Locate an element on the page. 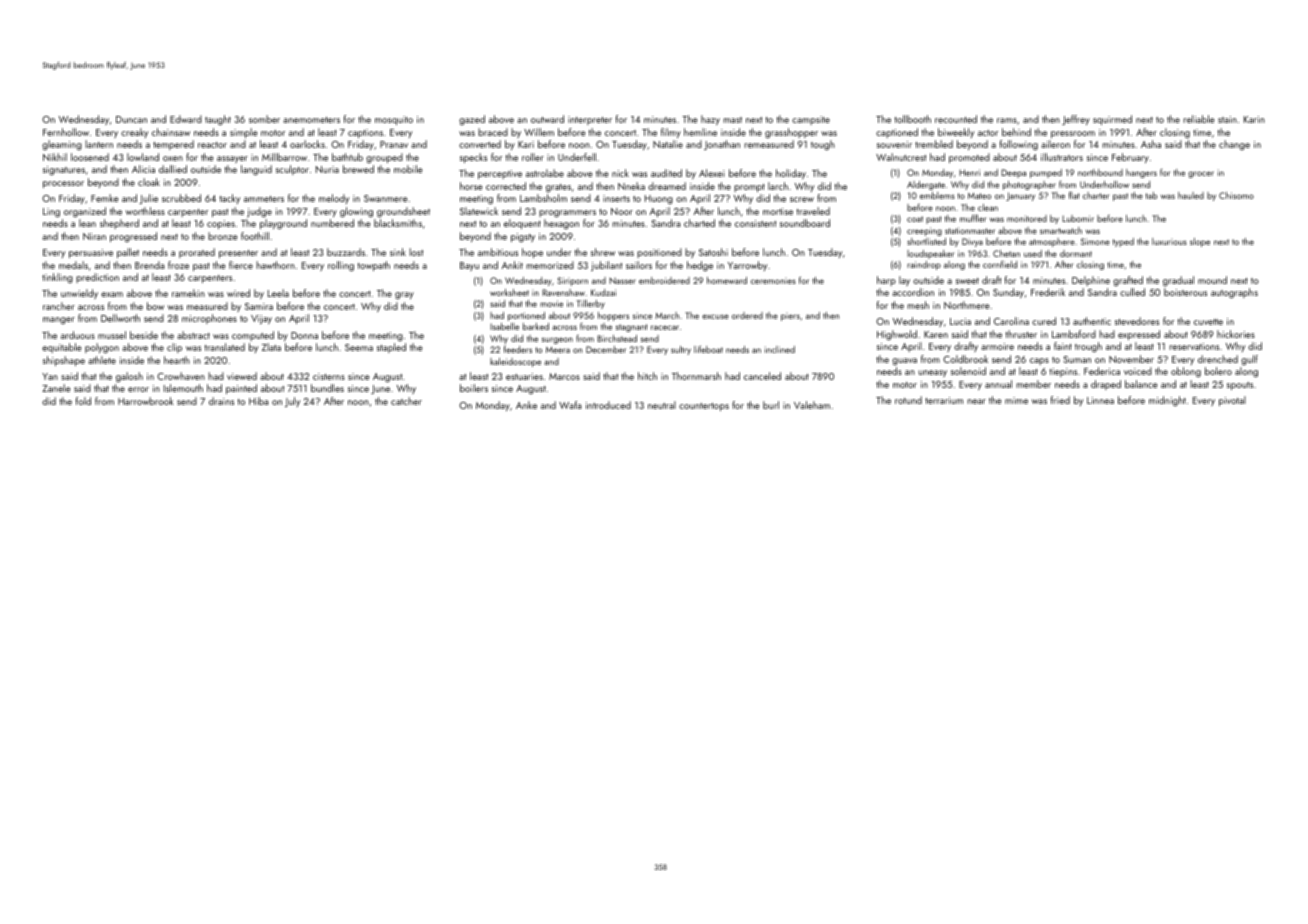  outward is located at coordinates (547, 119).
